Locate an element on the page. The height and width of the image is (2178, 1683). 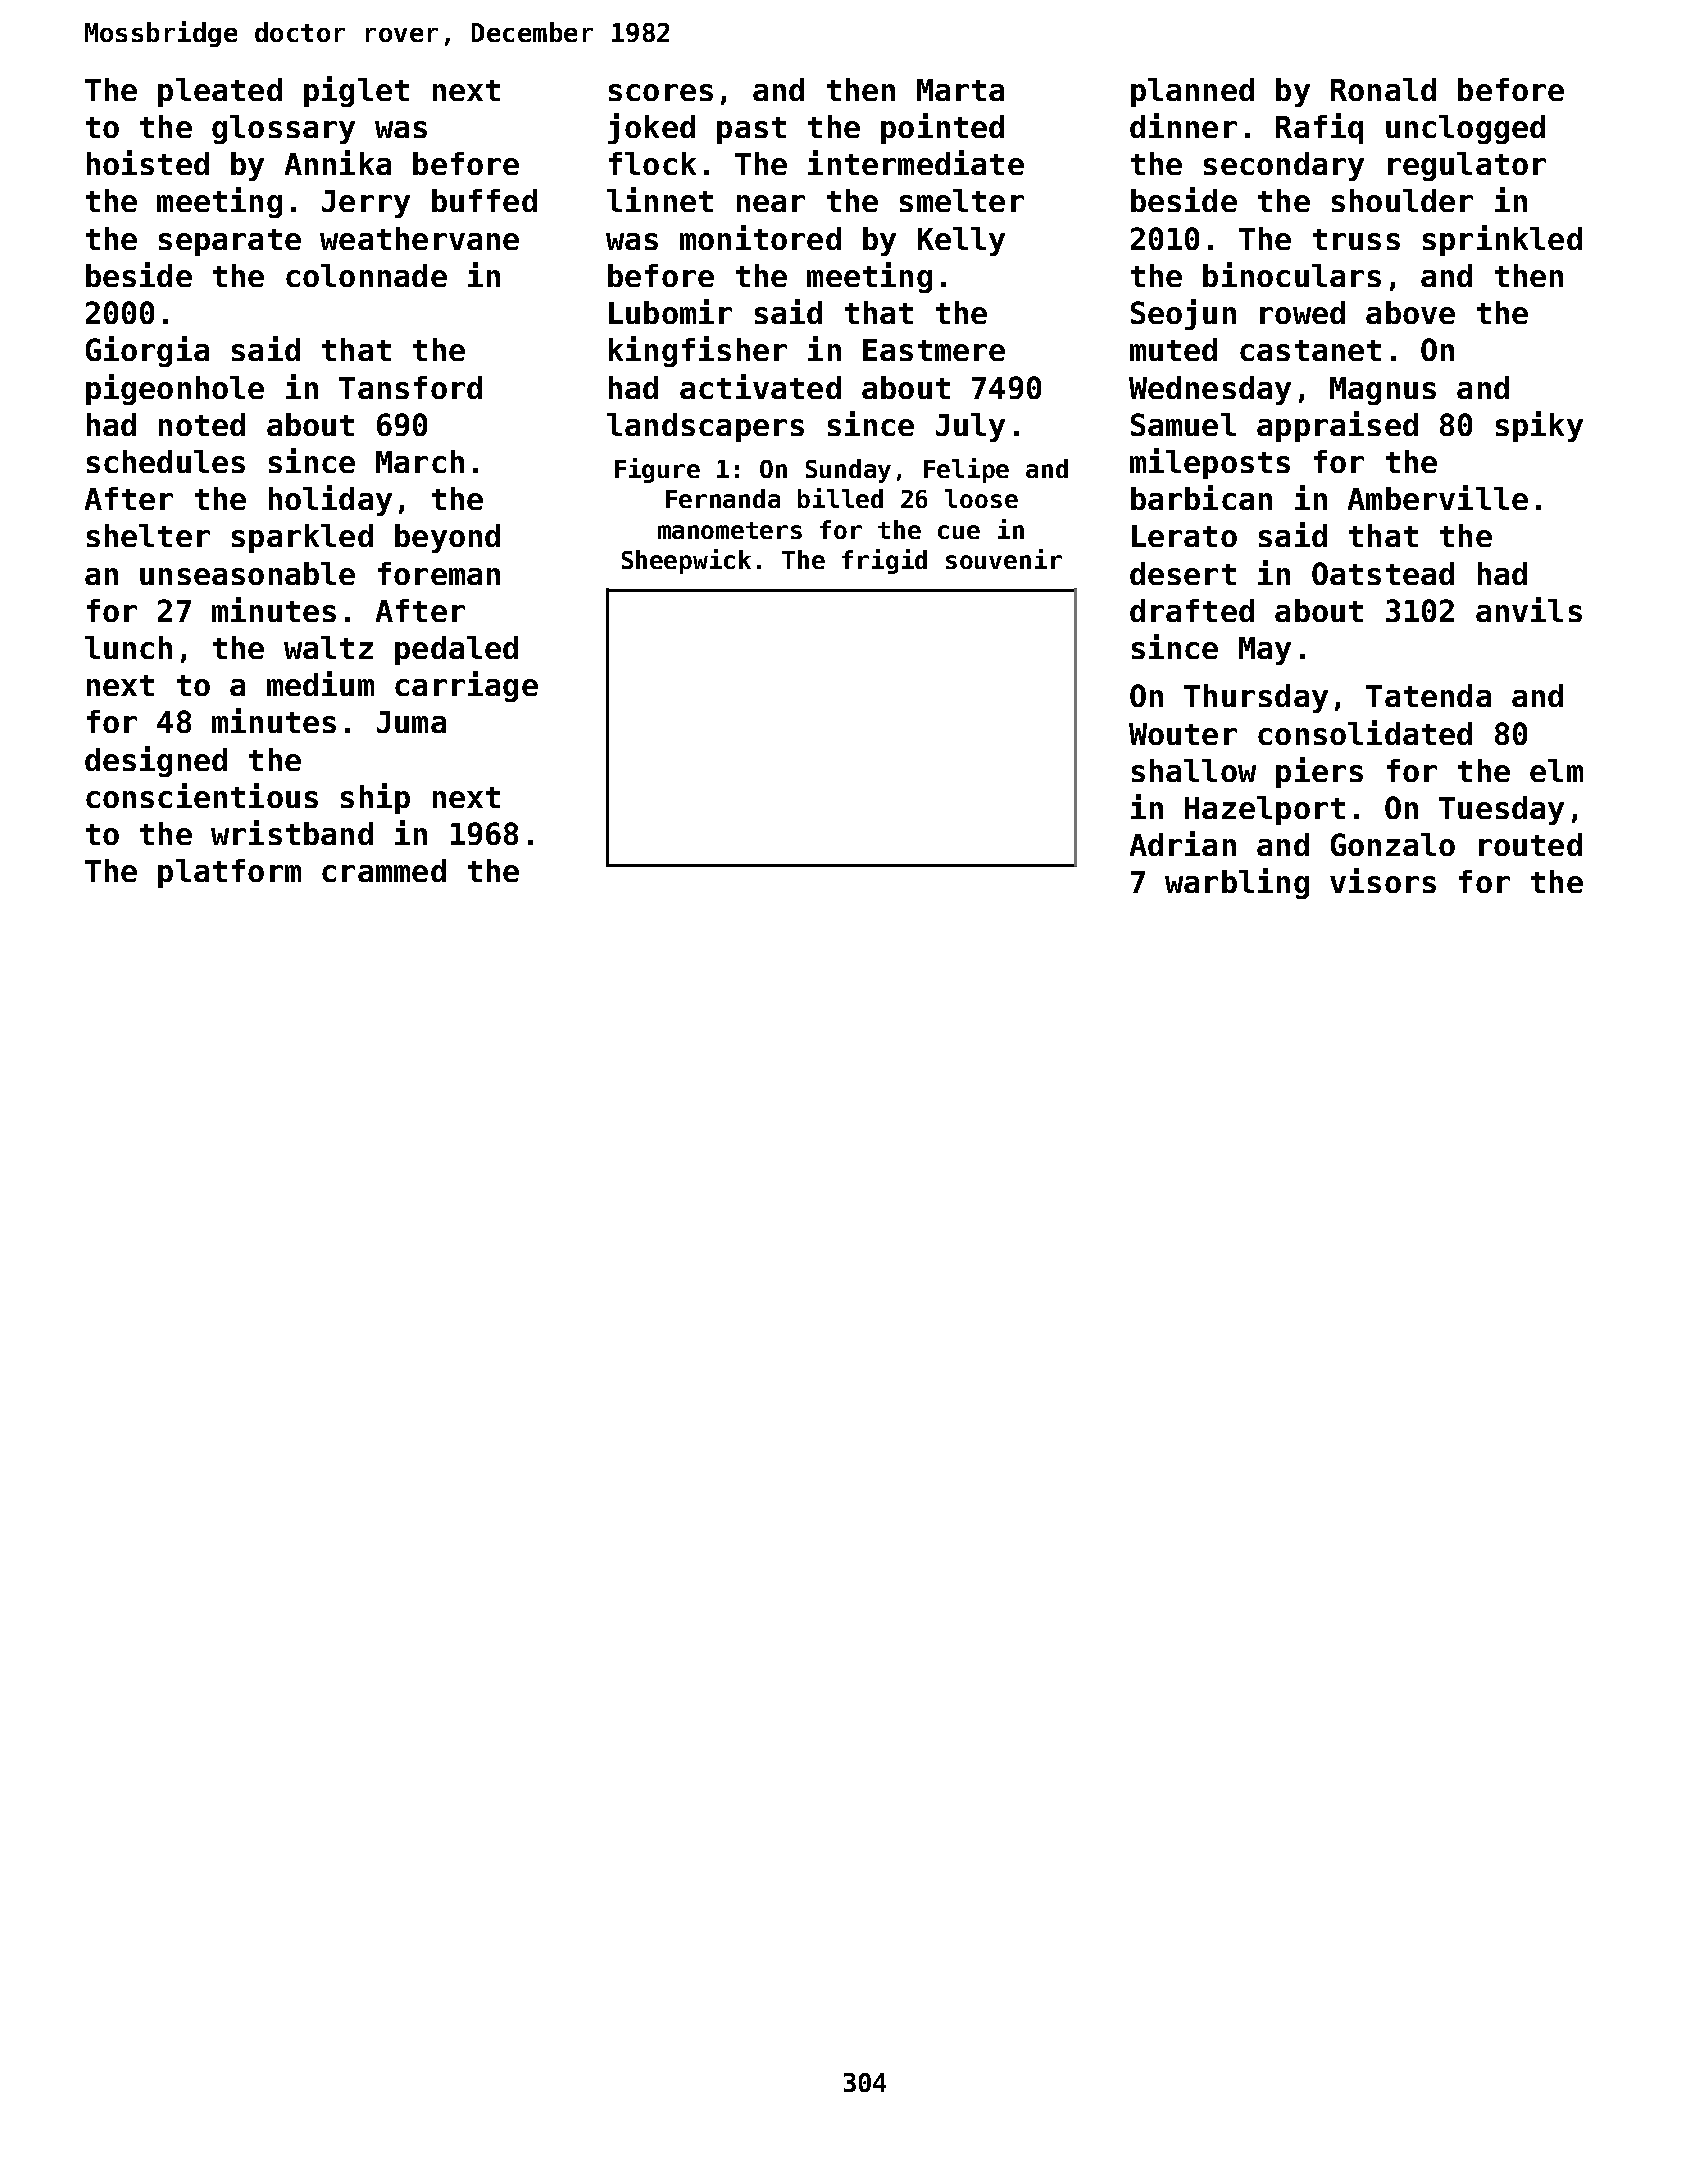
crammed is located at coordinates (384, 870).
